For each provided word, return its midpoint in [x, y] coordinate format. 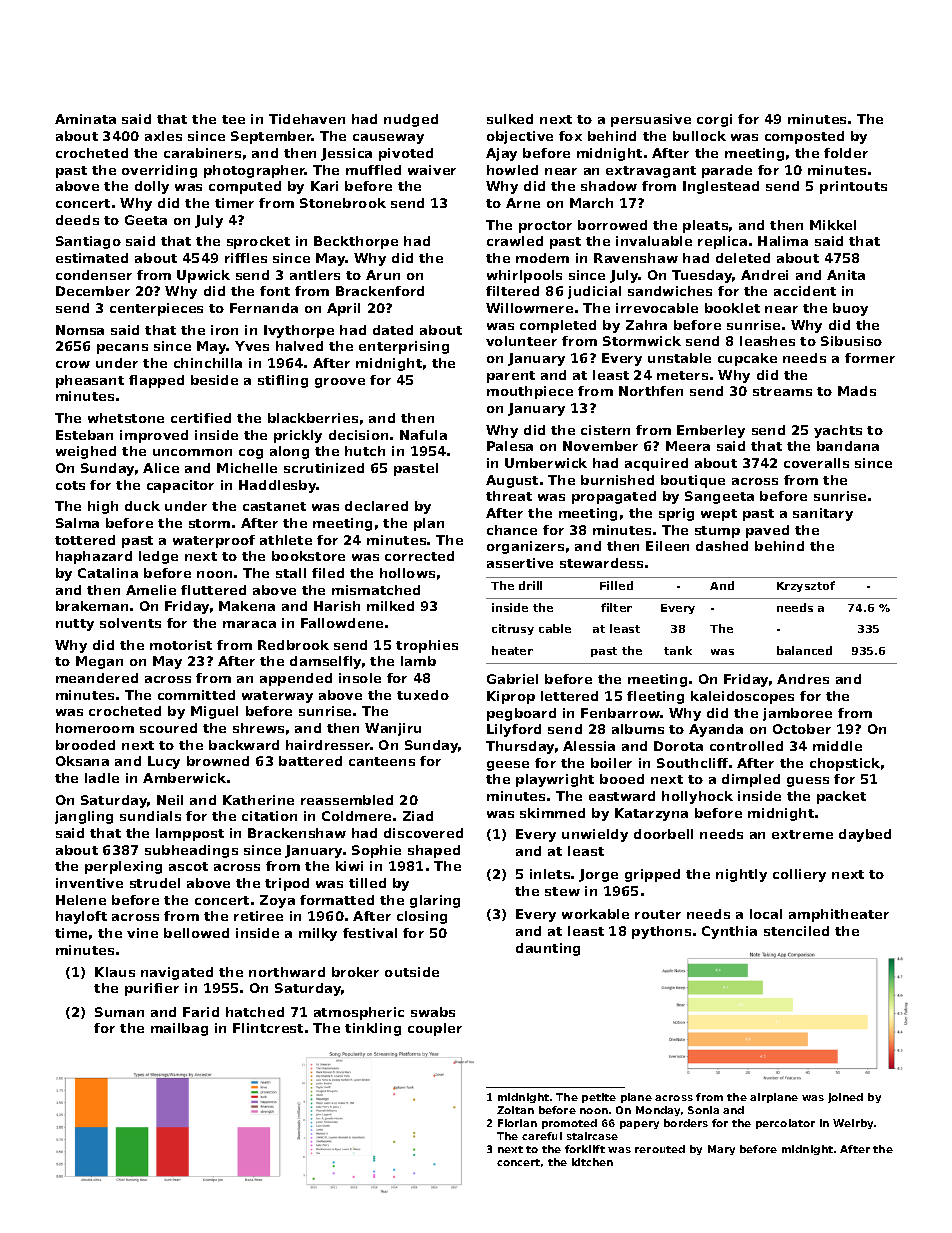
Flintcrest [268, 1028]
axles [163, 136]
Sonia [703, 1110]
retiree [258, 916]
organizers [525, 547]
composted [804, 137]
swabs [433, 1012]
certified [201, 418]
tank [678, 650]
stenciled [796, 931]
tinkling [373, 1029]
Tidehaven [307, 119]
